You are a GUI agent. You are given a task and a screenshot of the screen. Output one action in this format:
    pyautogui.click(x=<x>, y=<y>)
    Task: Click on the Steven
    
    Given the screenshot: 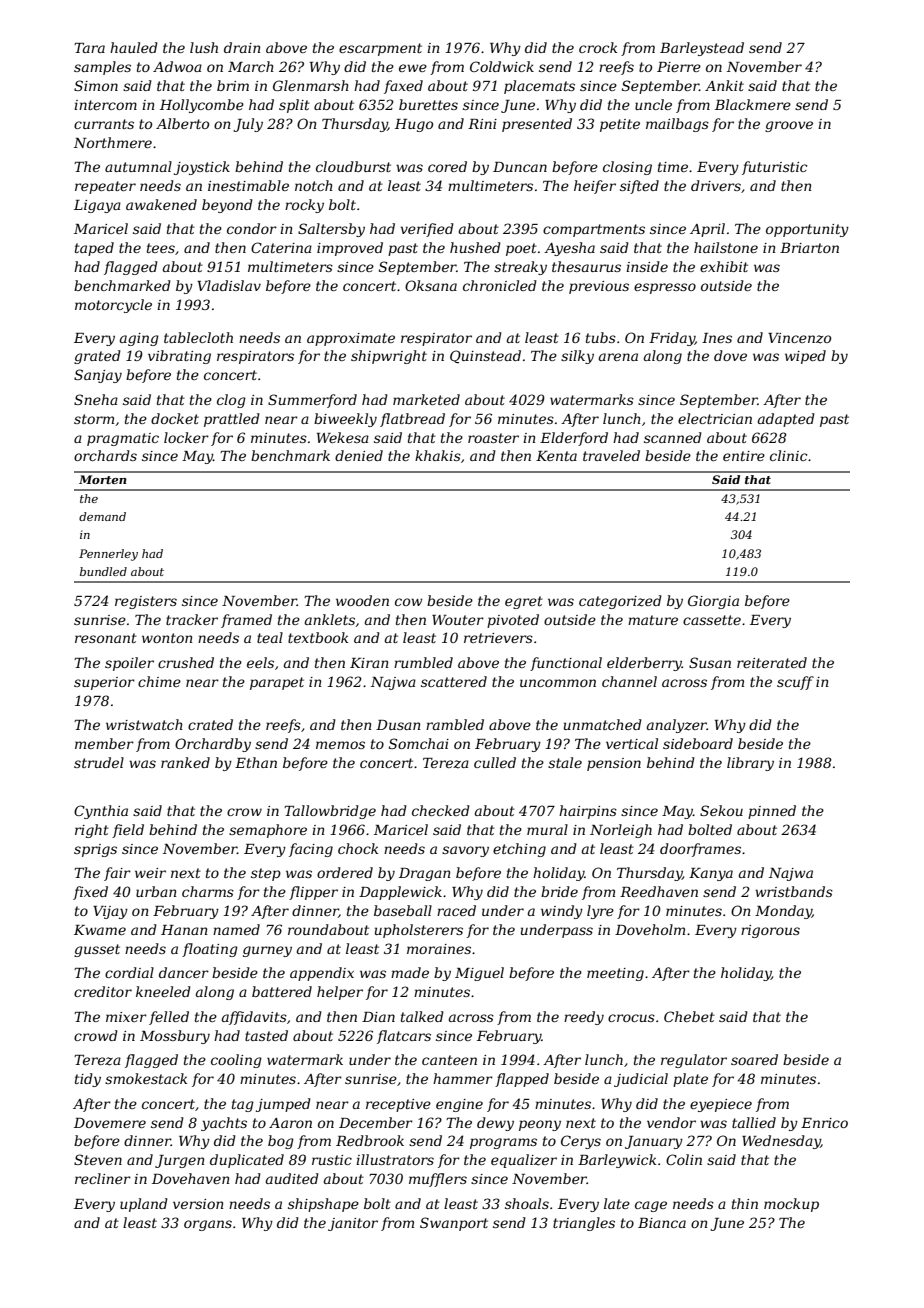 What is the action you would take?
    pyautogui.click(x=98, y=1159)
